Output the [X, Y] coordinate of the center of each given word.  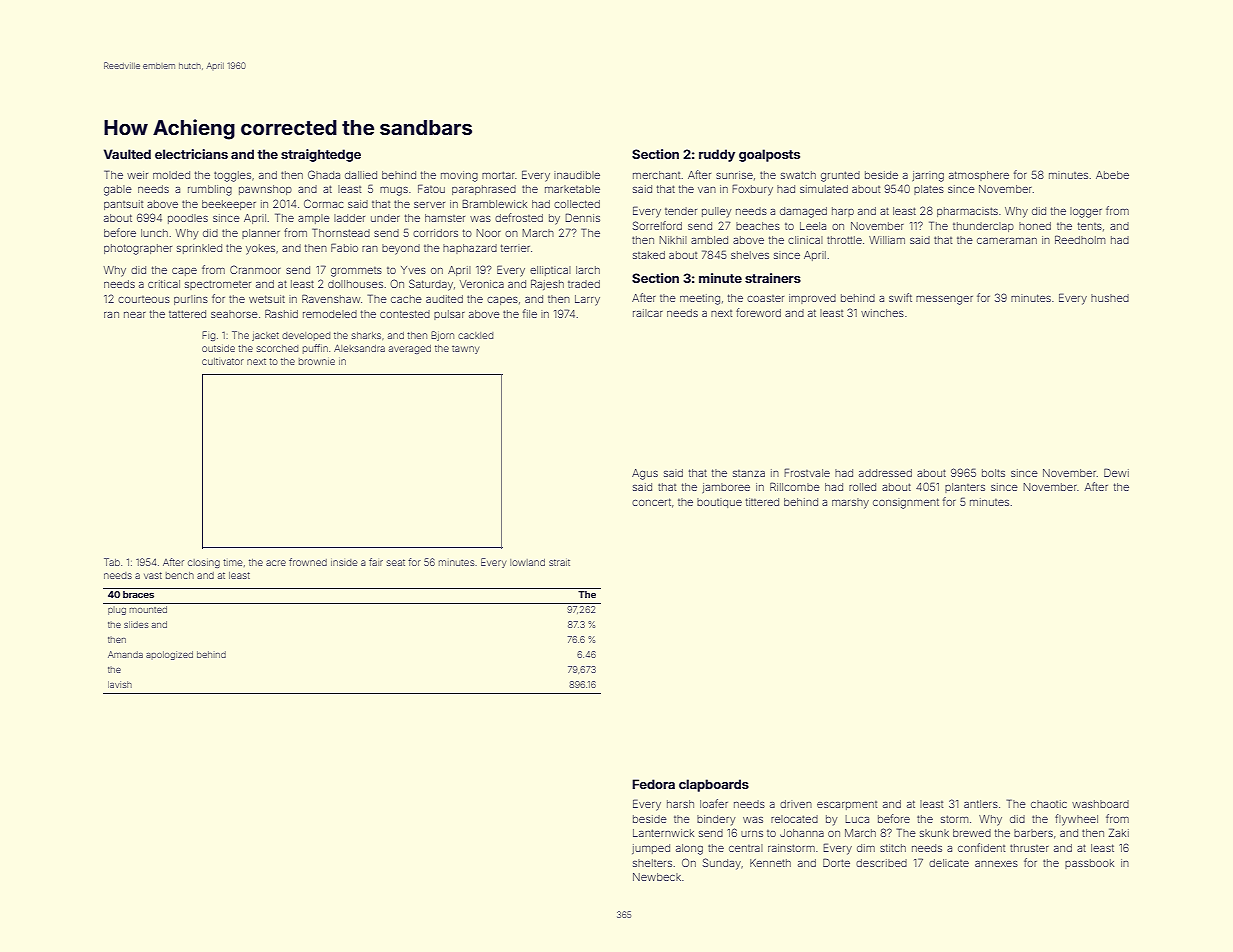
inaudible [577, 175]
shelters [652, 863]
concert [651, 502]
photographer [138, 249]
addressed [885, 473]
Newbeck [657, 877]
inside [344, 562]
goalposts [769, 155]
